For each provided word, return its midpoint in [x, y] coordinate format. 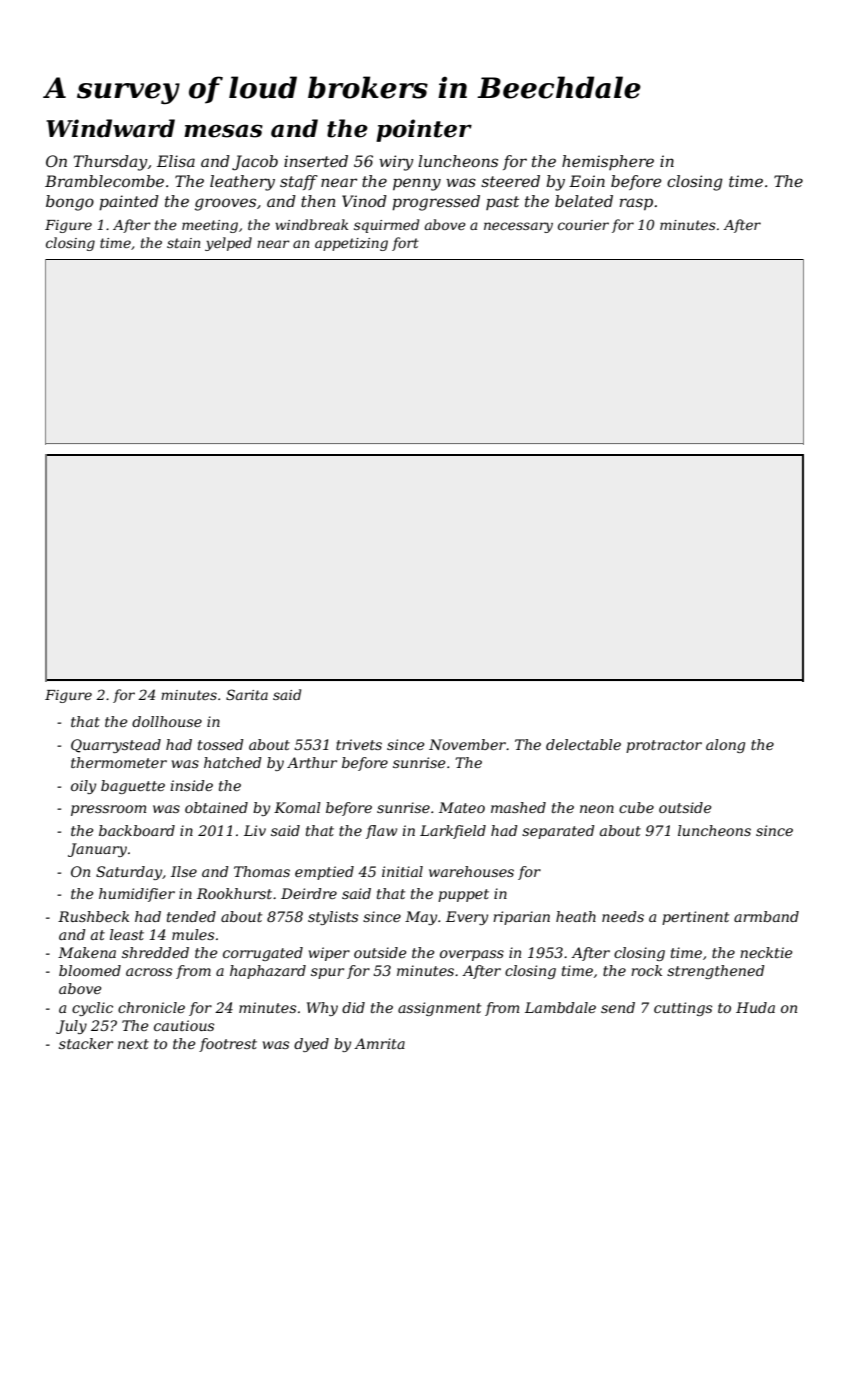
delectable [583, 744]
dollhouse [167, 721]
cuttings [683, 1009]
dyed [311, 1045]
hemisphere [608, 162]
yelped [228, 244]
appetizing [351, 244]
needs [623, 916]
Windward [110, 128]
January [97, 850]
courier [583, 225]
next [133, 1044]
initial [402, 871]
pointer [424, 130]
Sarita [247, 694]
